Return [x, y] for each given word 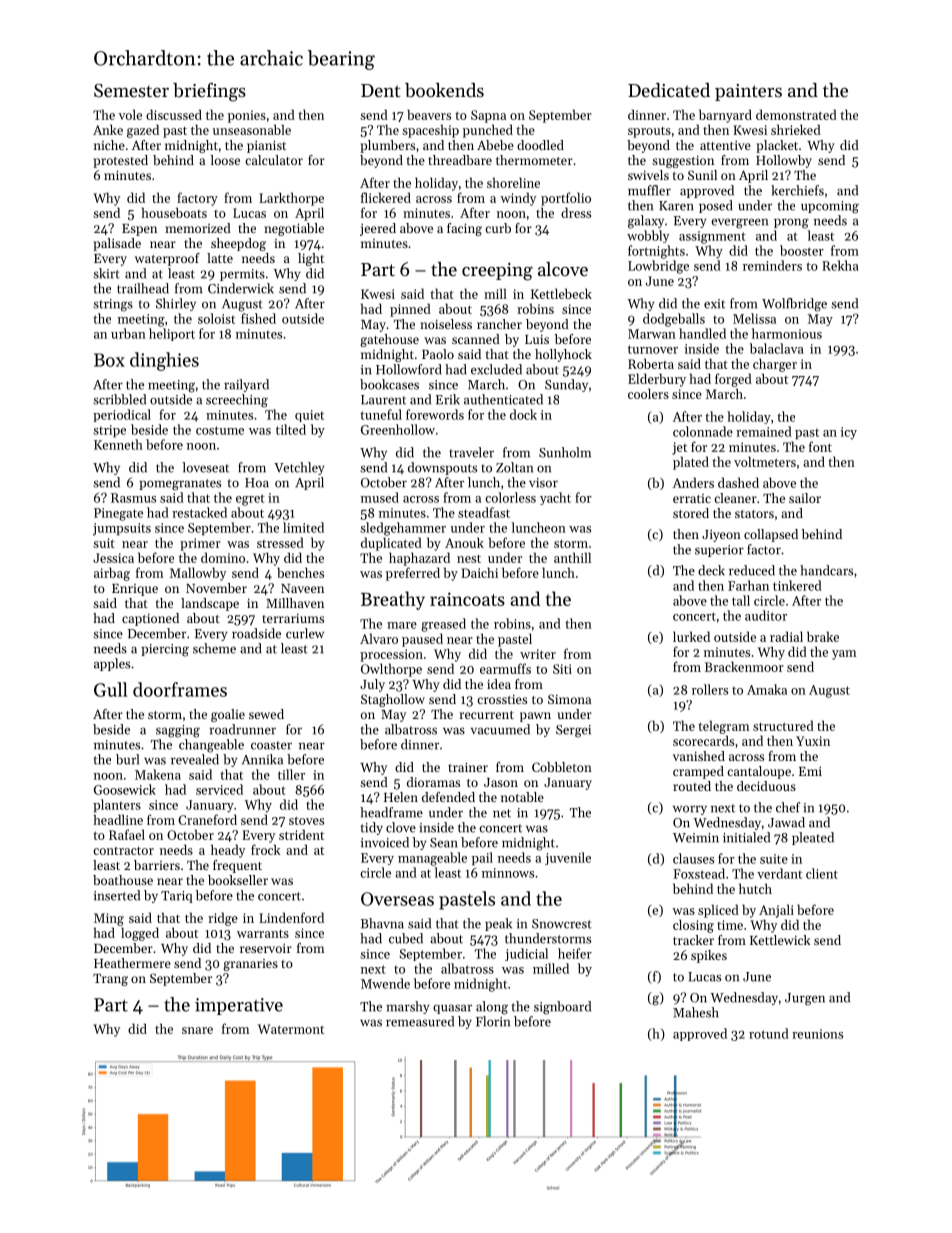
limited [303, 527]
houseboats [174, 212]
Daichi [479, 572]
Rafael [127, 834]
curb [498, 228]
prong [791, 223]
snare [197, 1030]
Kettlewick [780, 940]
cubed [406, 938]
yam [844, 655]
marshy [408, 1007]
